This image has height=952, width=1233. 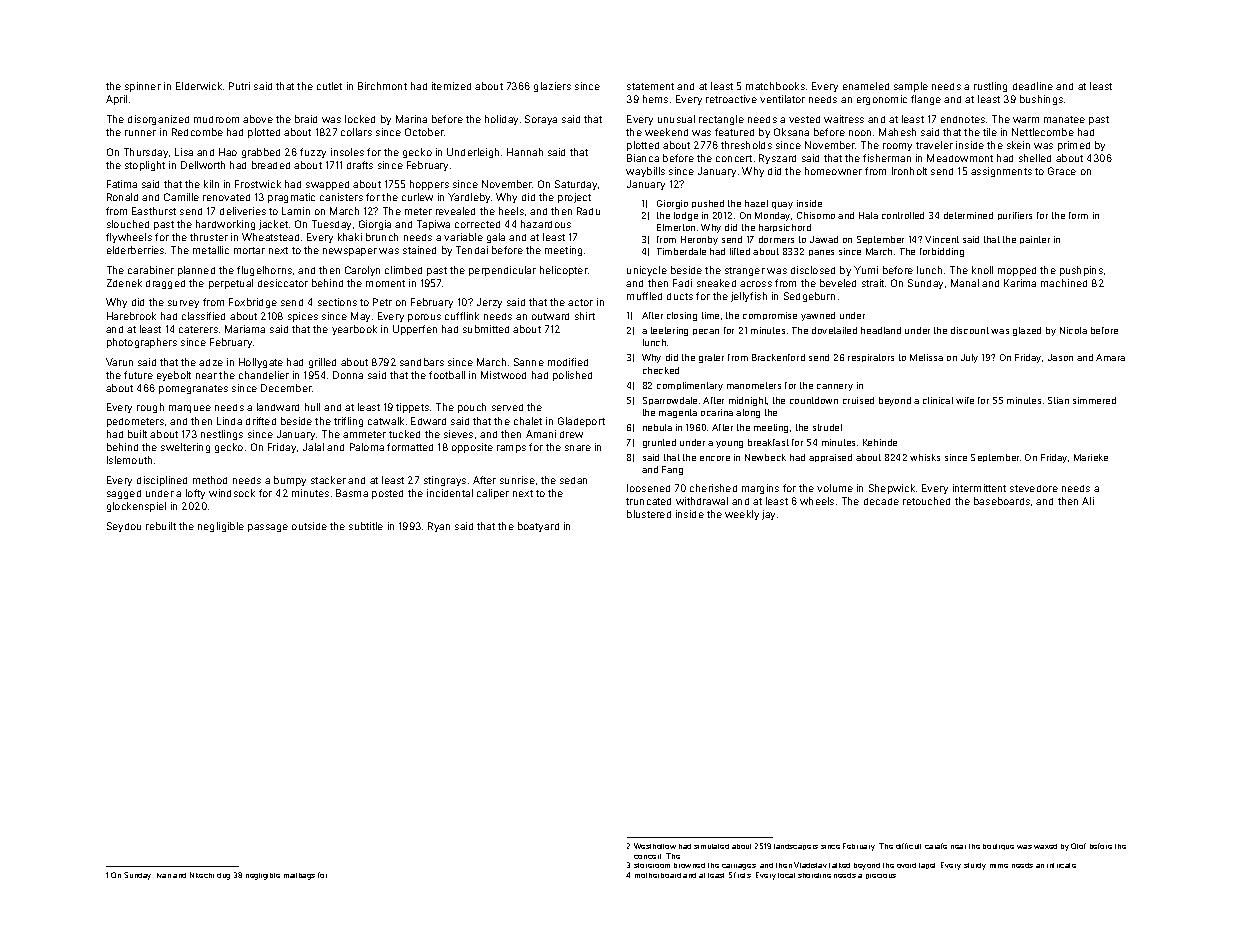 I want to click on motherboard, so click(x=658, y=875).
